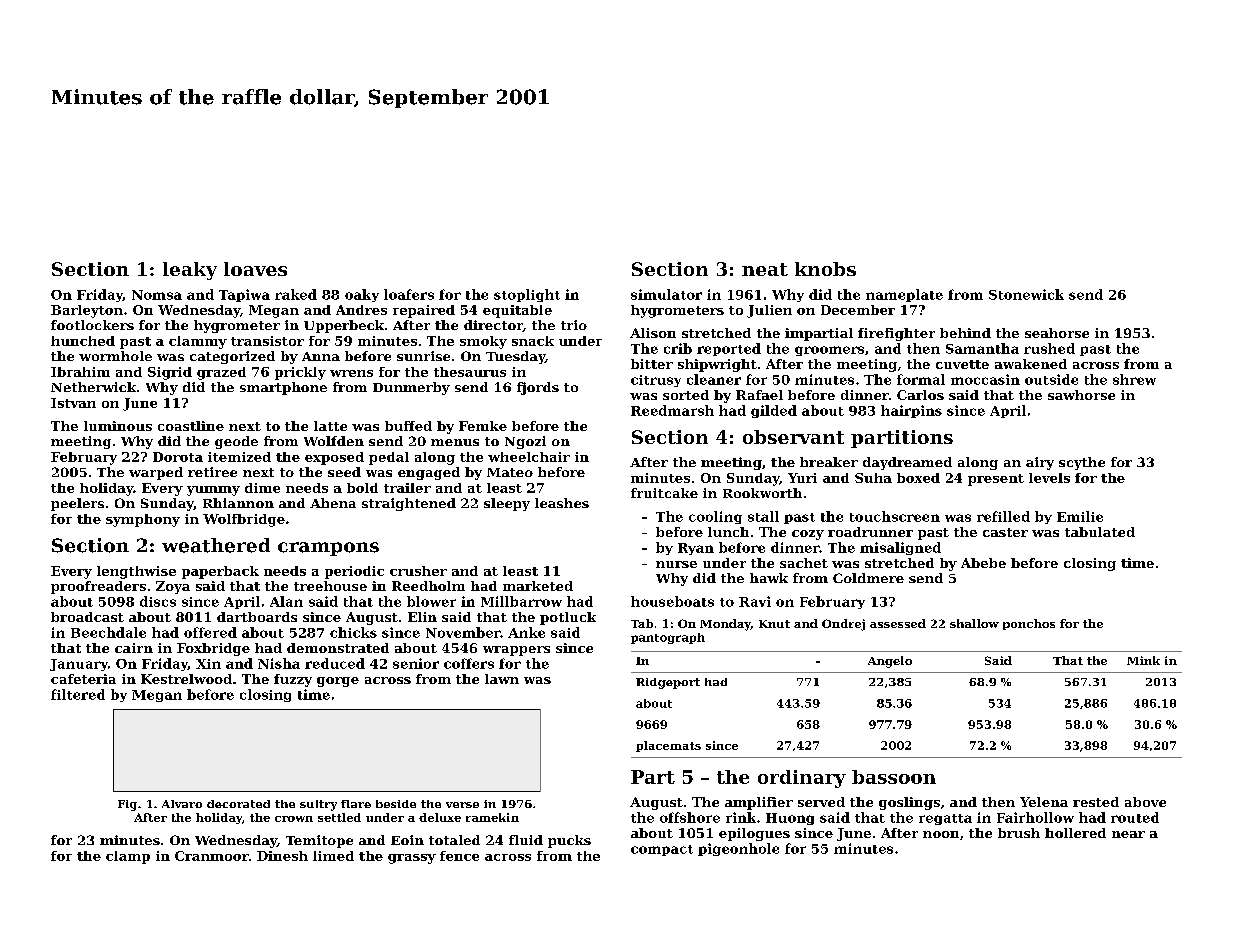  What do you see at coordinates (1100, 532) in the screenshot?
I see `tabulated` at bounding box center [1100, 532].
